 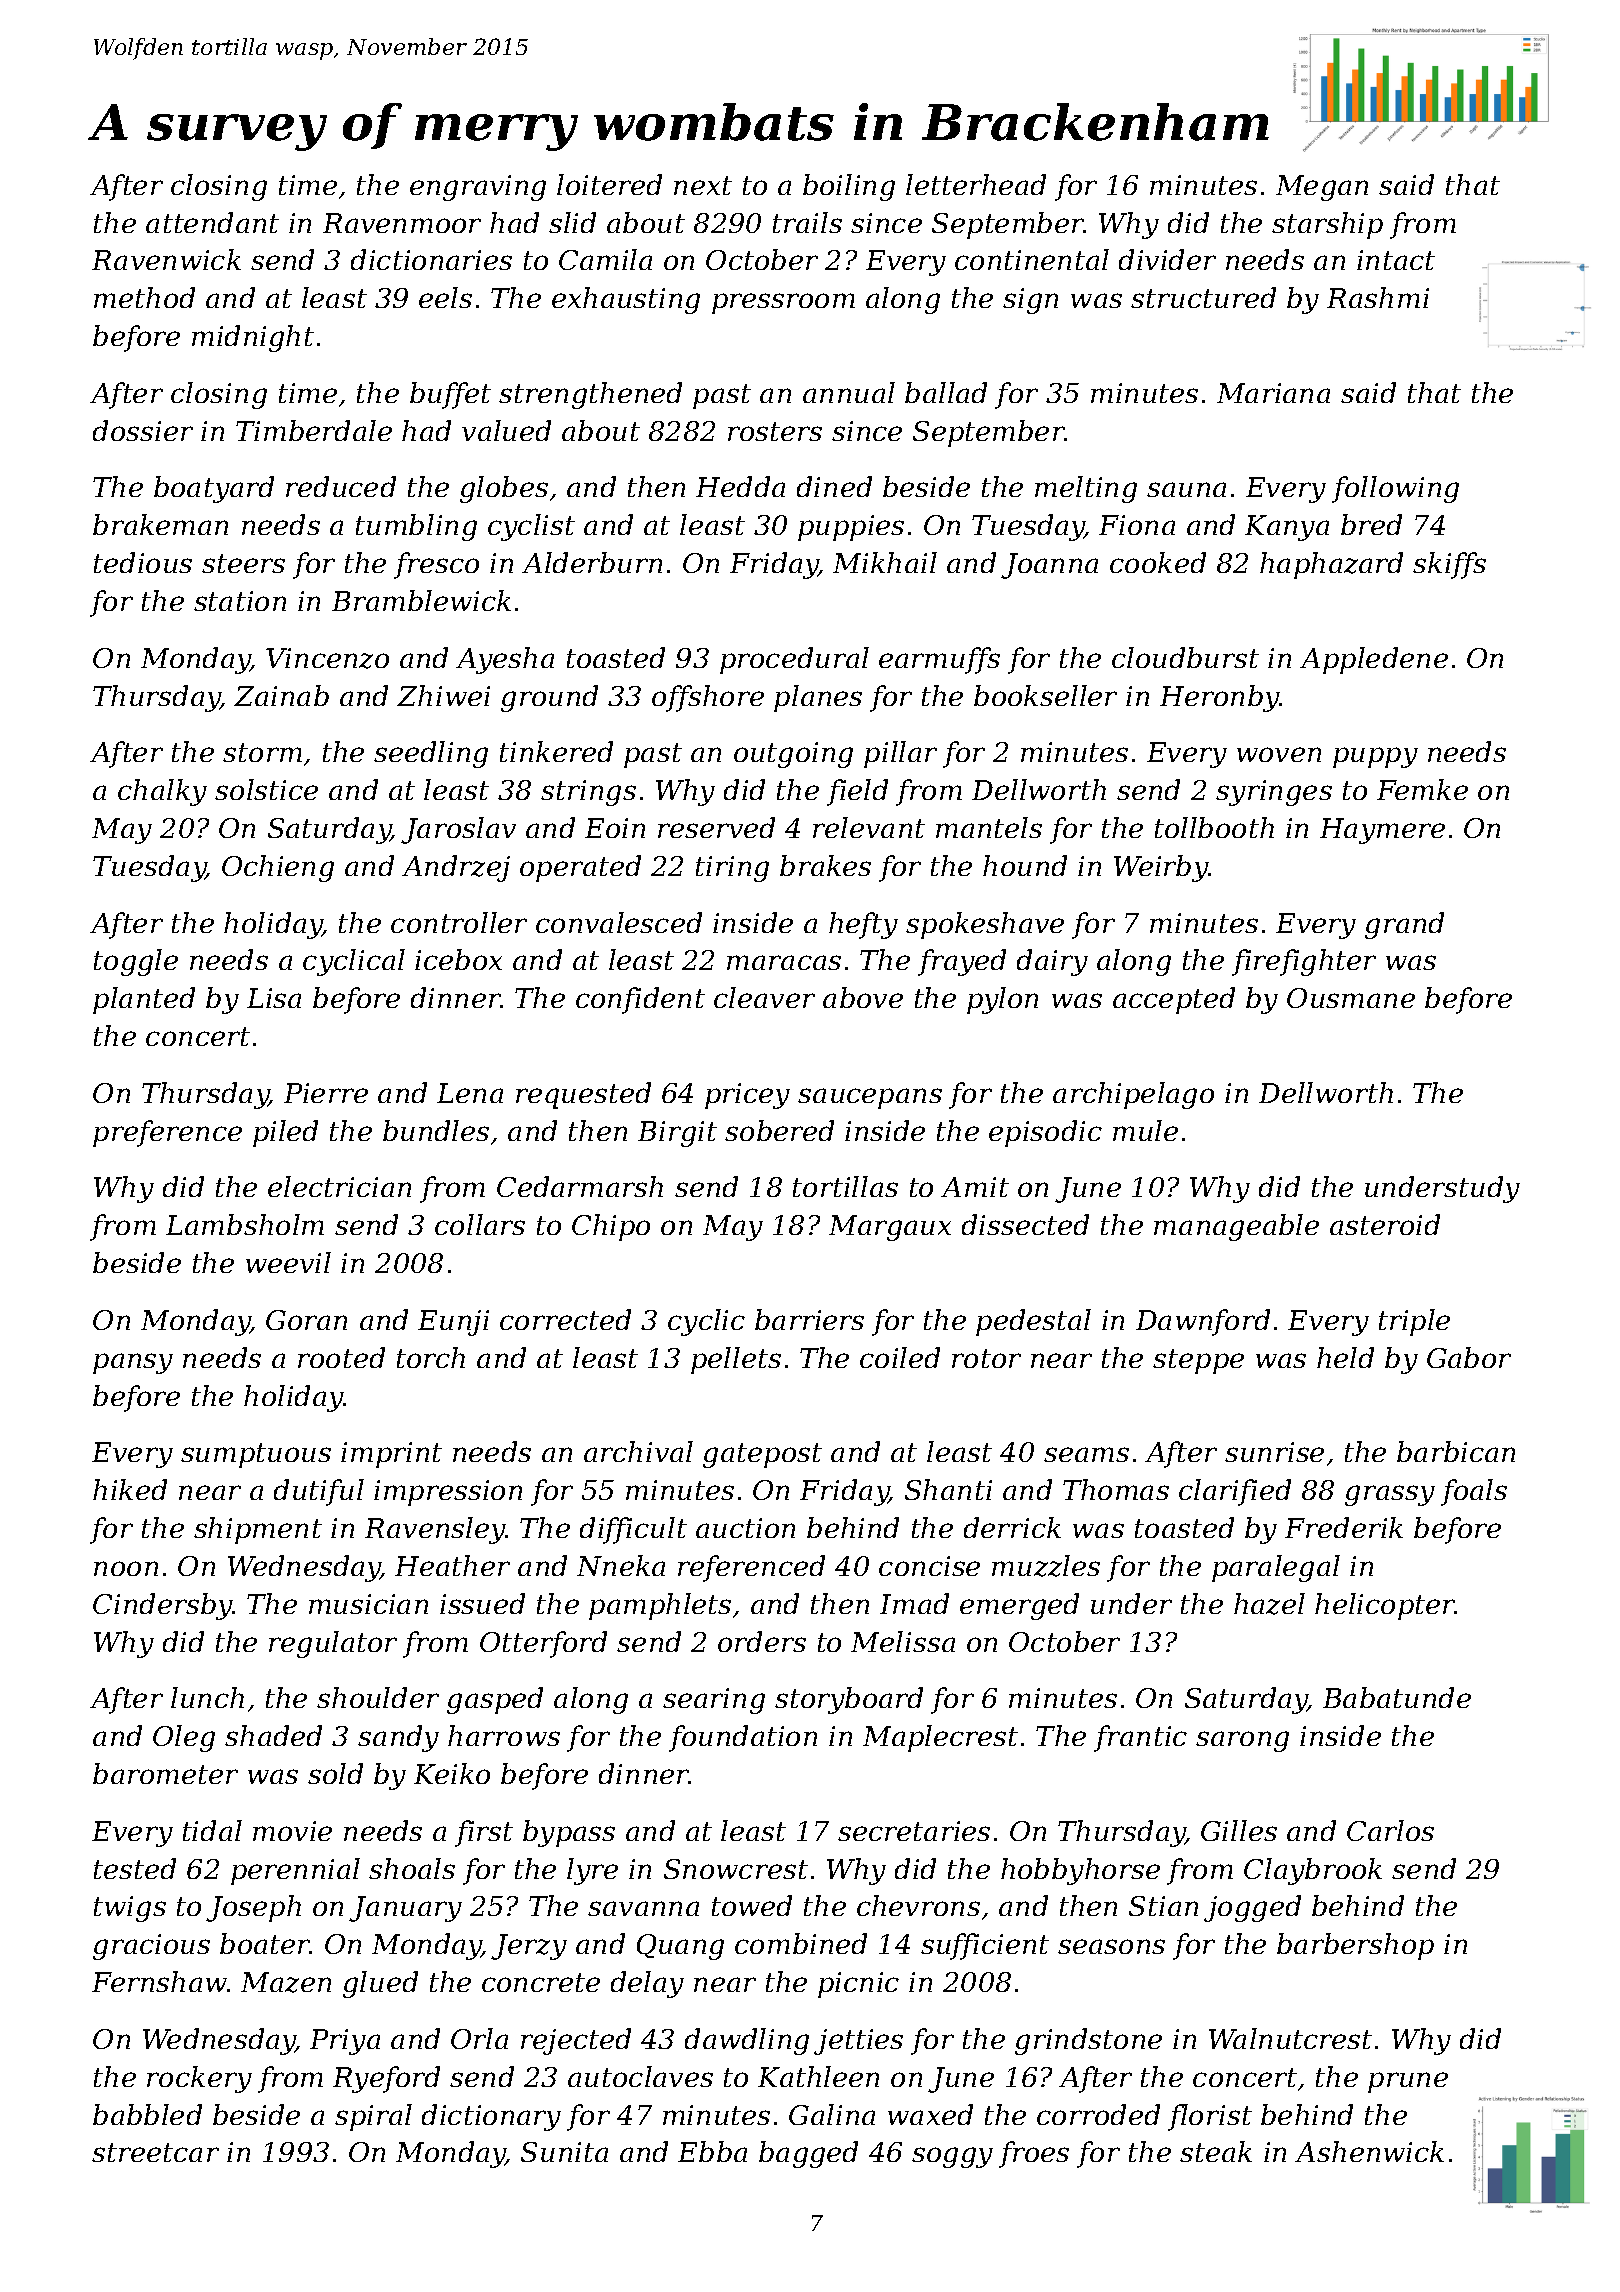 What do you see at coordinates (1322, 188) in the page?
I see `Megan` at bounding box center [1322, 188].
